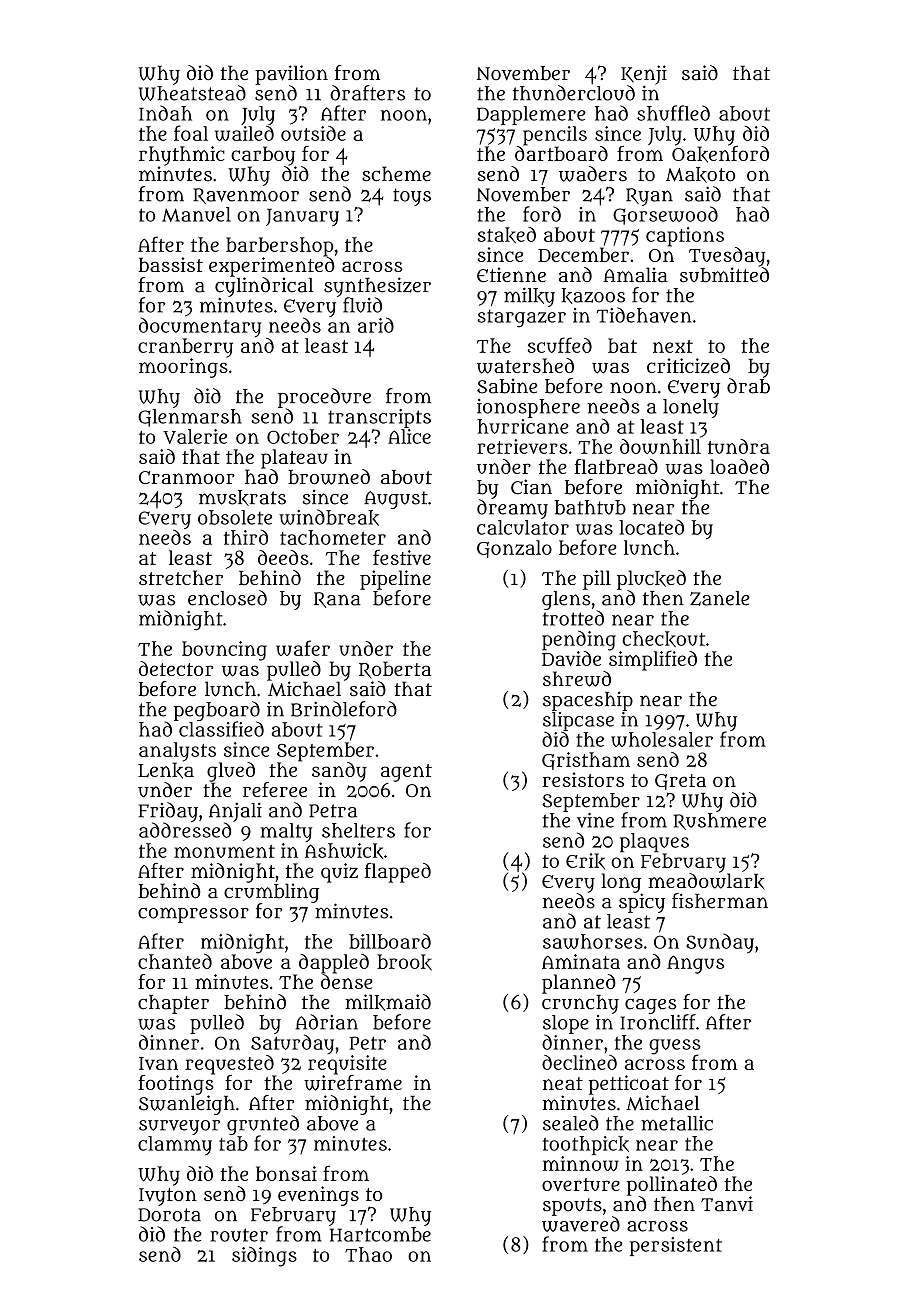 The image size is (908, 1316). I want to click on simplified, so click(653, 661).
